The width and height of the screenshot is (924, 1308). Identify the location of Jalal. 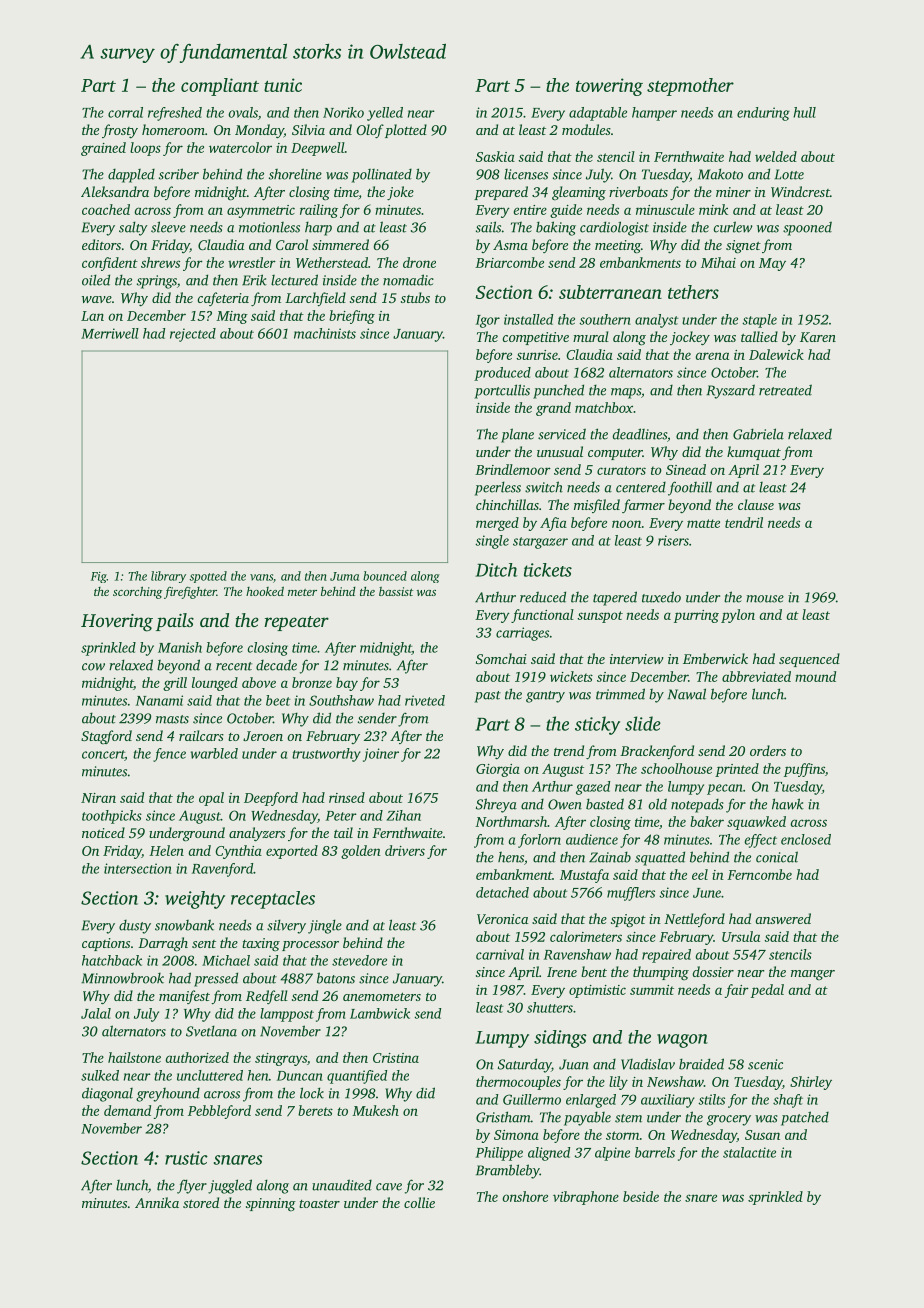
(96, 1013).
